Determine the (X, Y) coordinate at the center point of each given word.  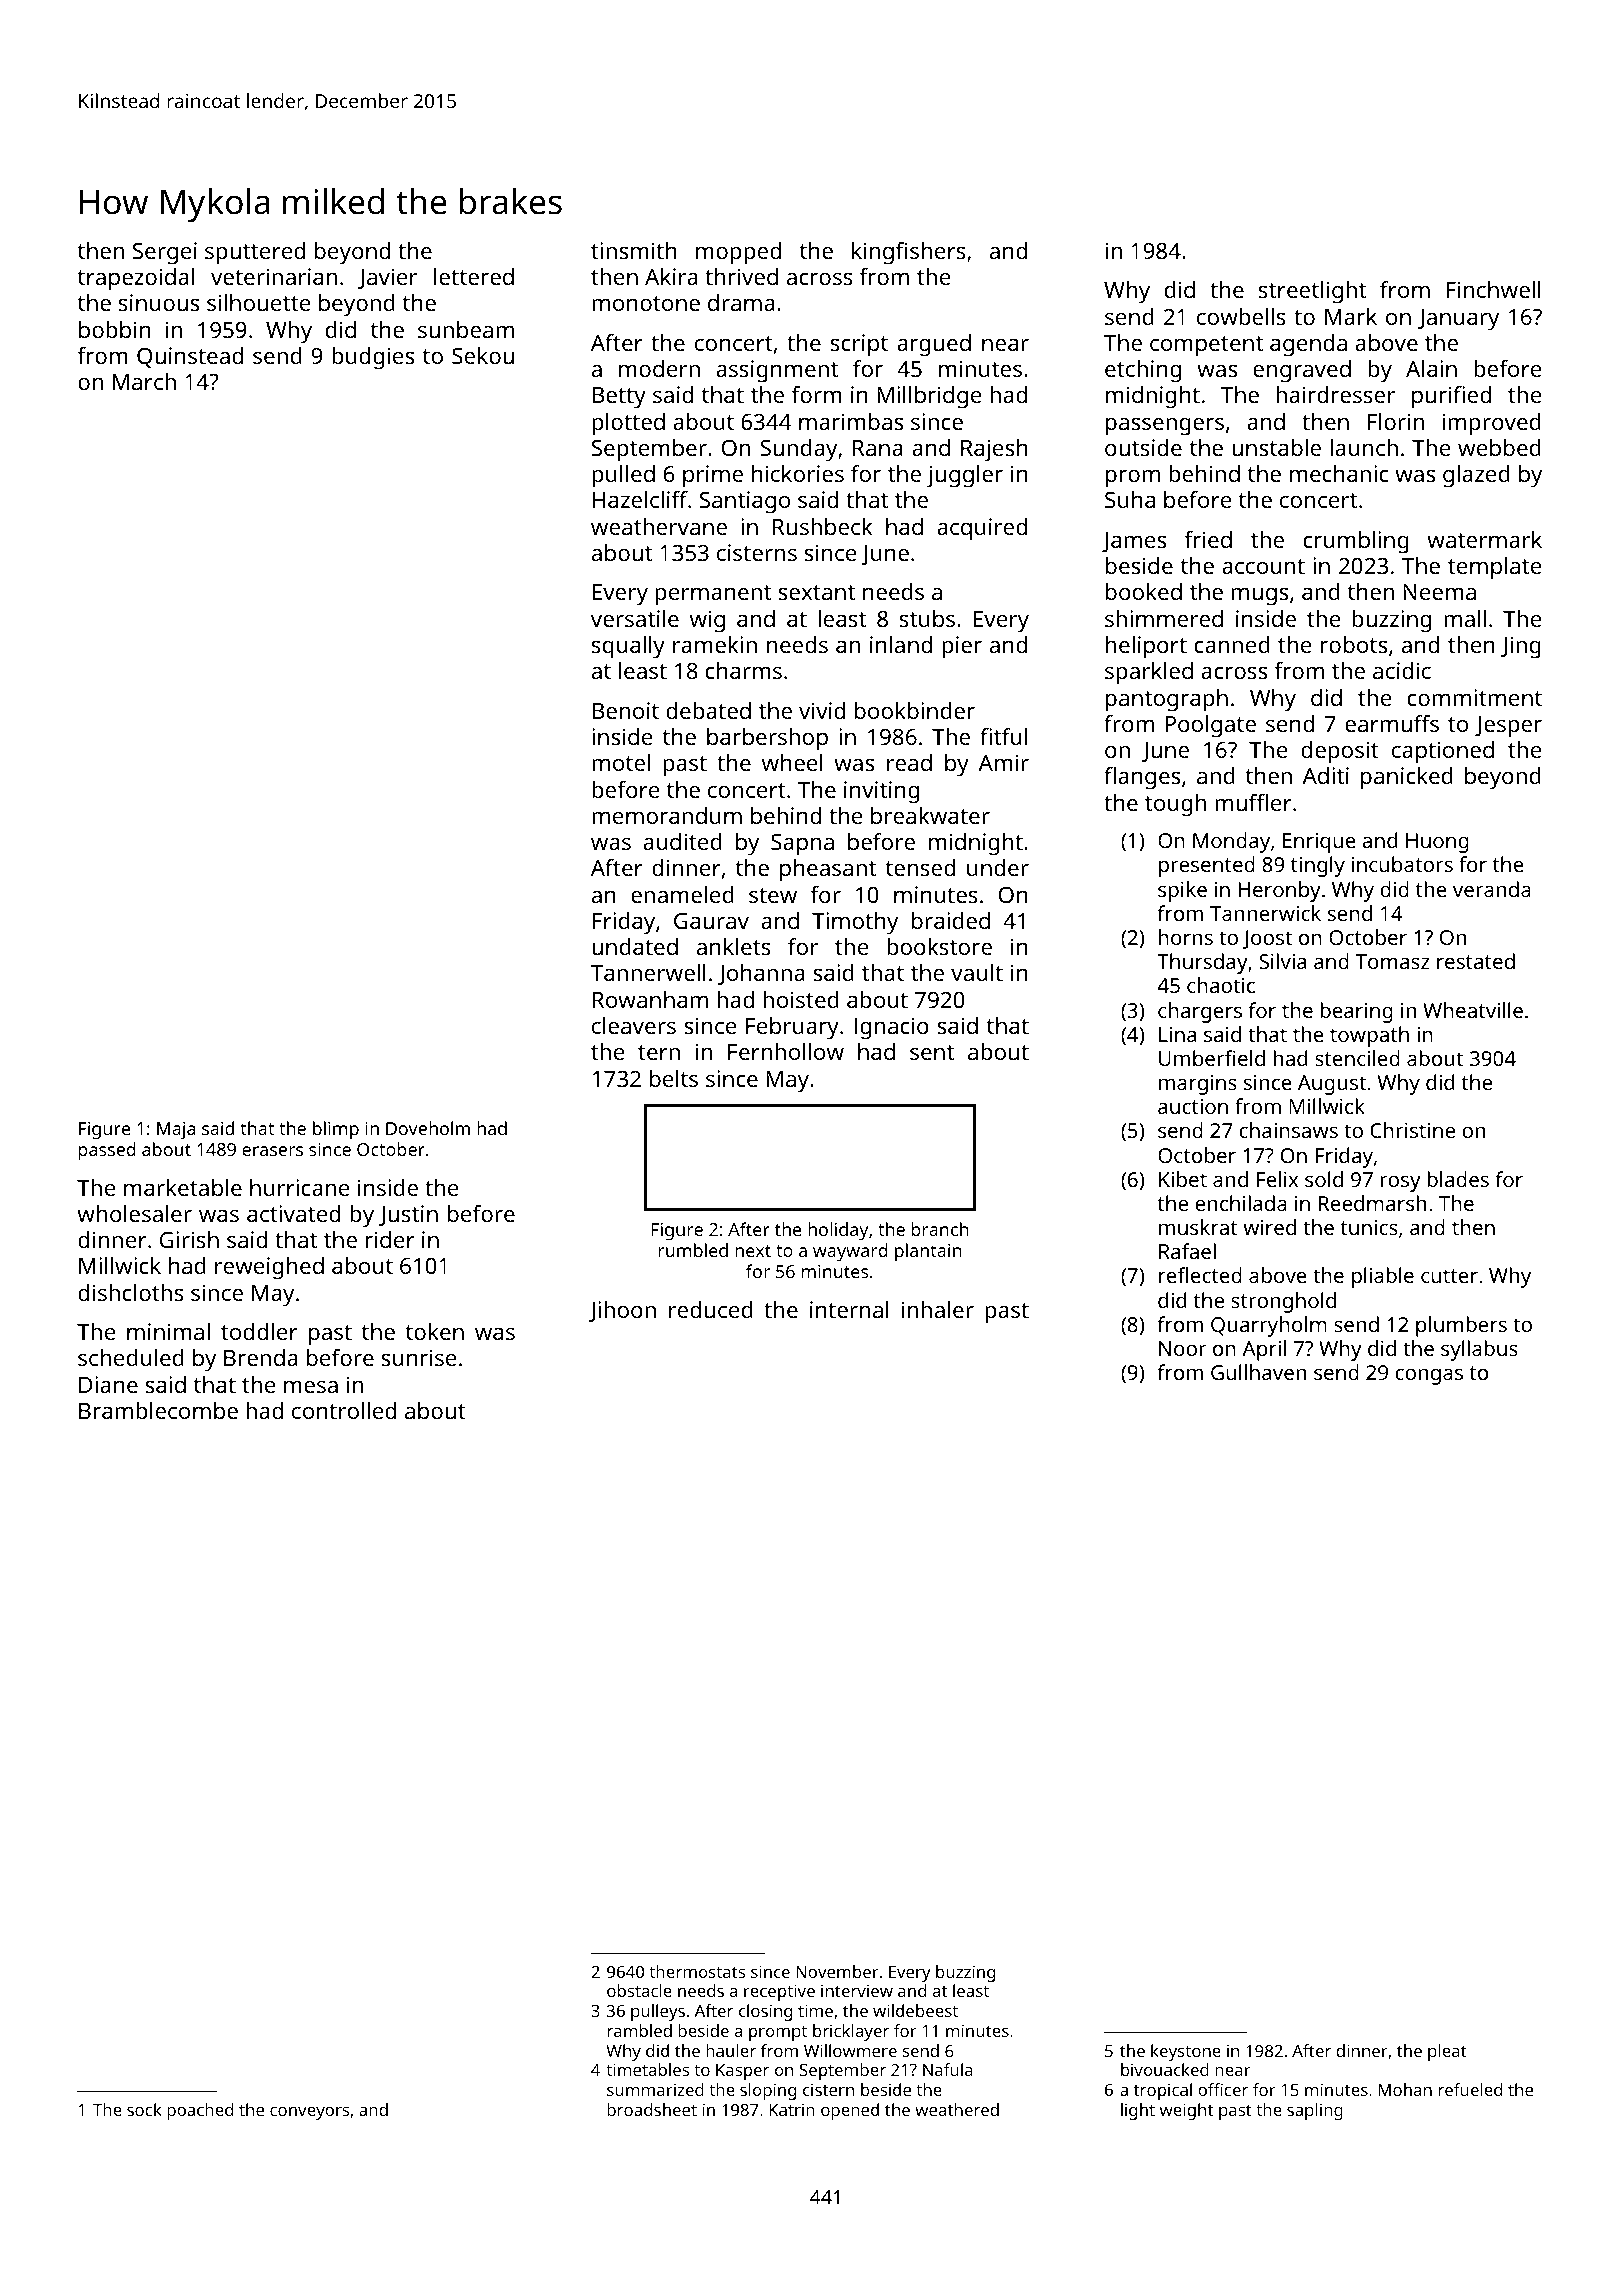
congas (1429, 1376)
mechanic (1339, 473)
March (144, 381)
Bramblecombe (158, 1410)
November (837, 1971)
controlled (344, 1410)
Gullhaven (1258, 1372)
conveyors (309, 2113)
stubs (927, 618)
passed (107, 1151)
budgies (373, 358)
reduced (711, 1309)
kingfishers (909, 253)
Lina (1177, 1034)
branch (940, 1229)
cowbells (1241, 316)
